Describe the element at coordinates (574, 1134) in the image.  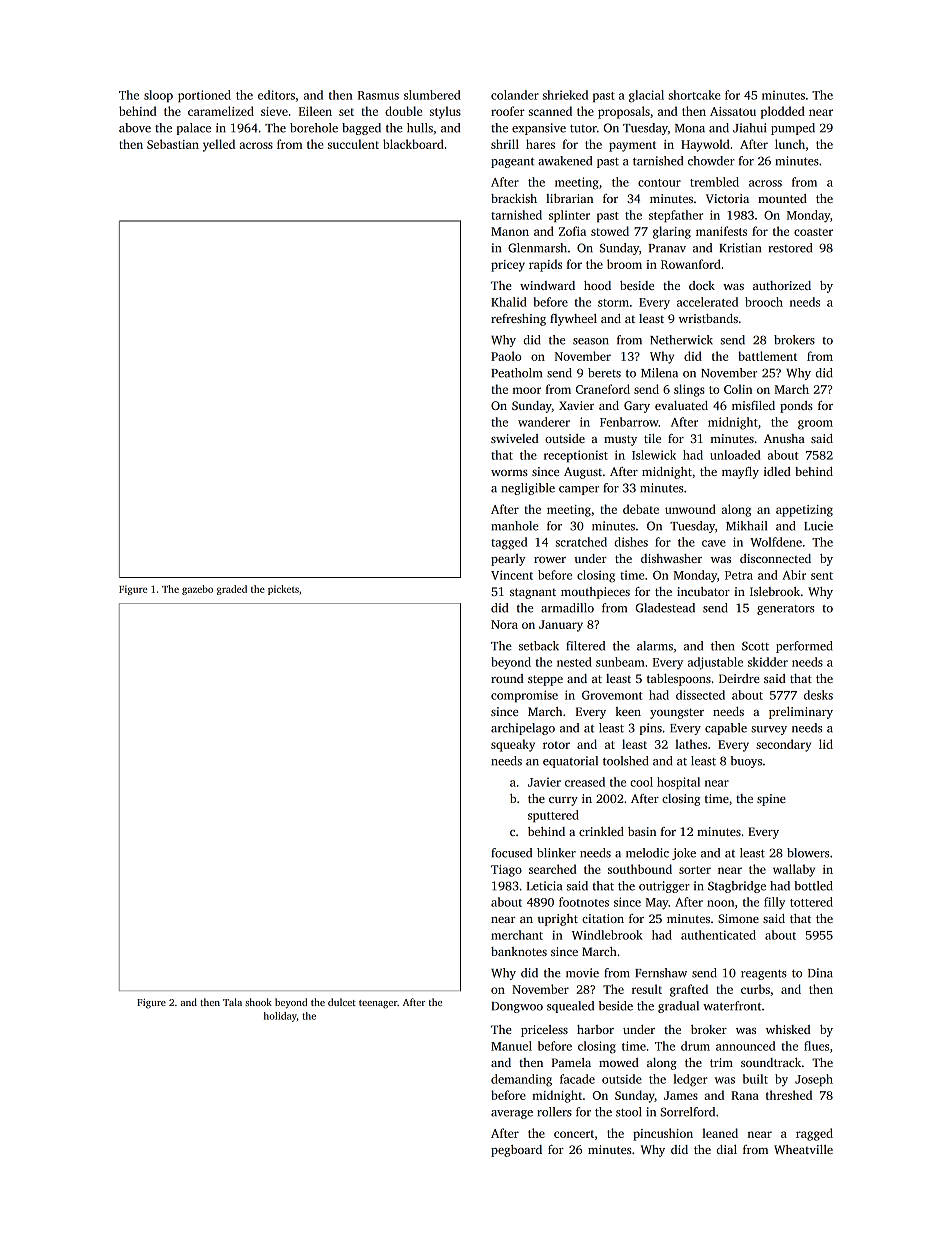
I see `concert` at that location.
